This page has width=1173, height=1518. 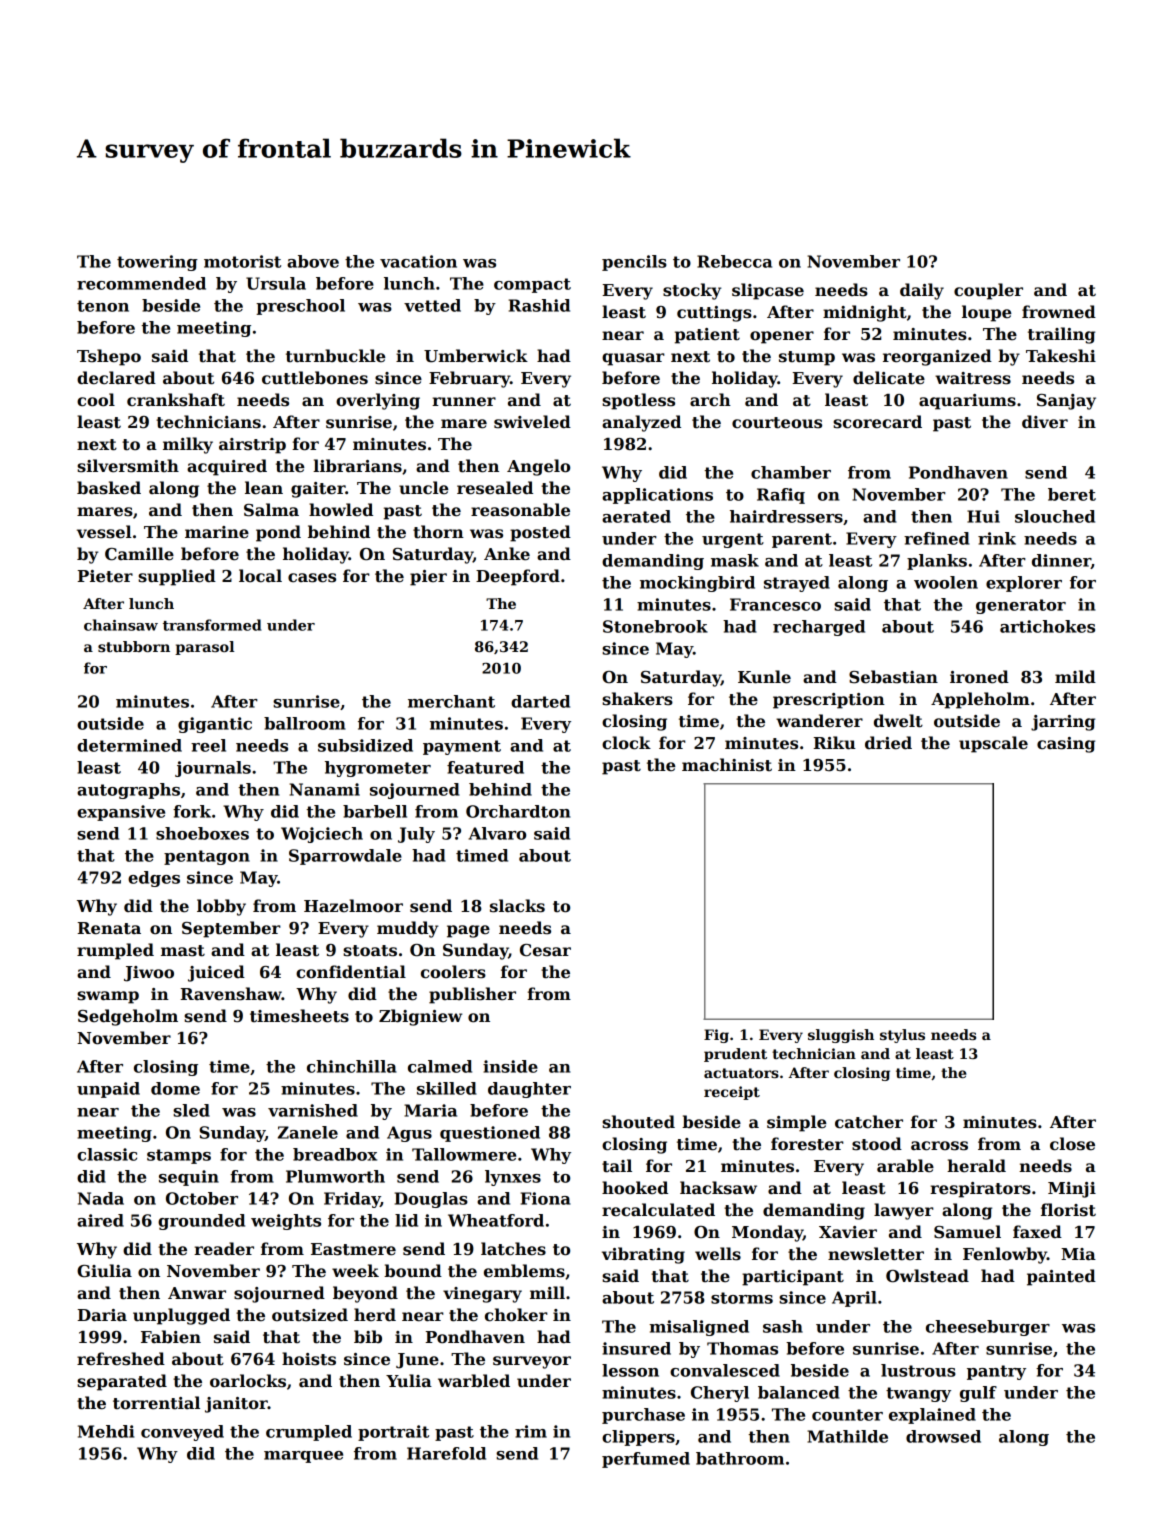 I want to click on bathroom, so click(x=740, y=1458).
